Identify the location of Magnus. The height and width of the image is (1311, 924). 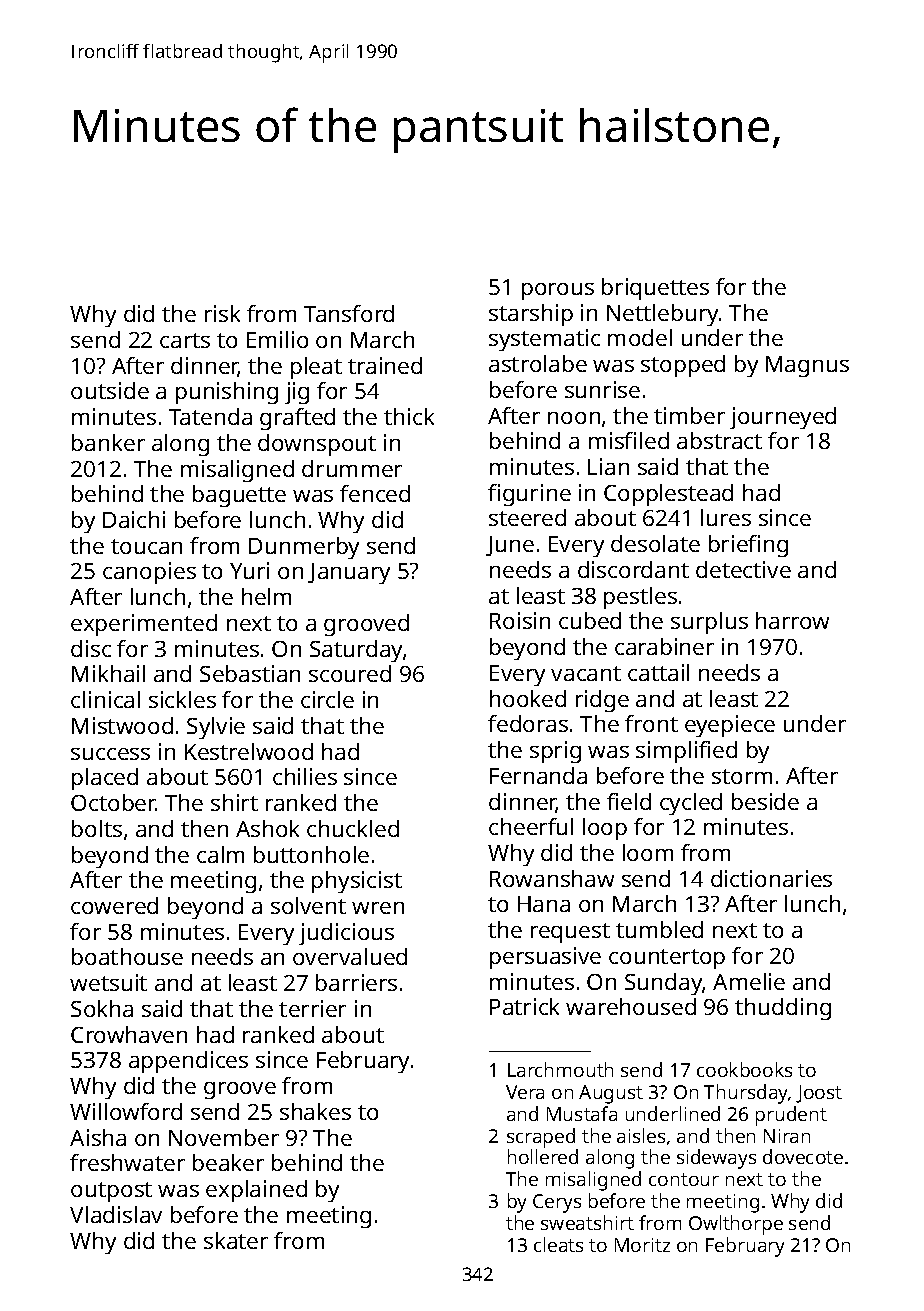
(807, 366).
